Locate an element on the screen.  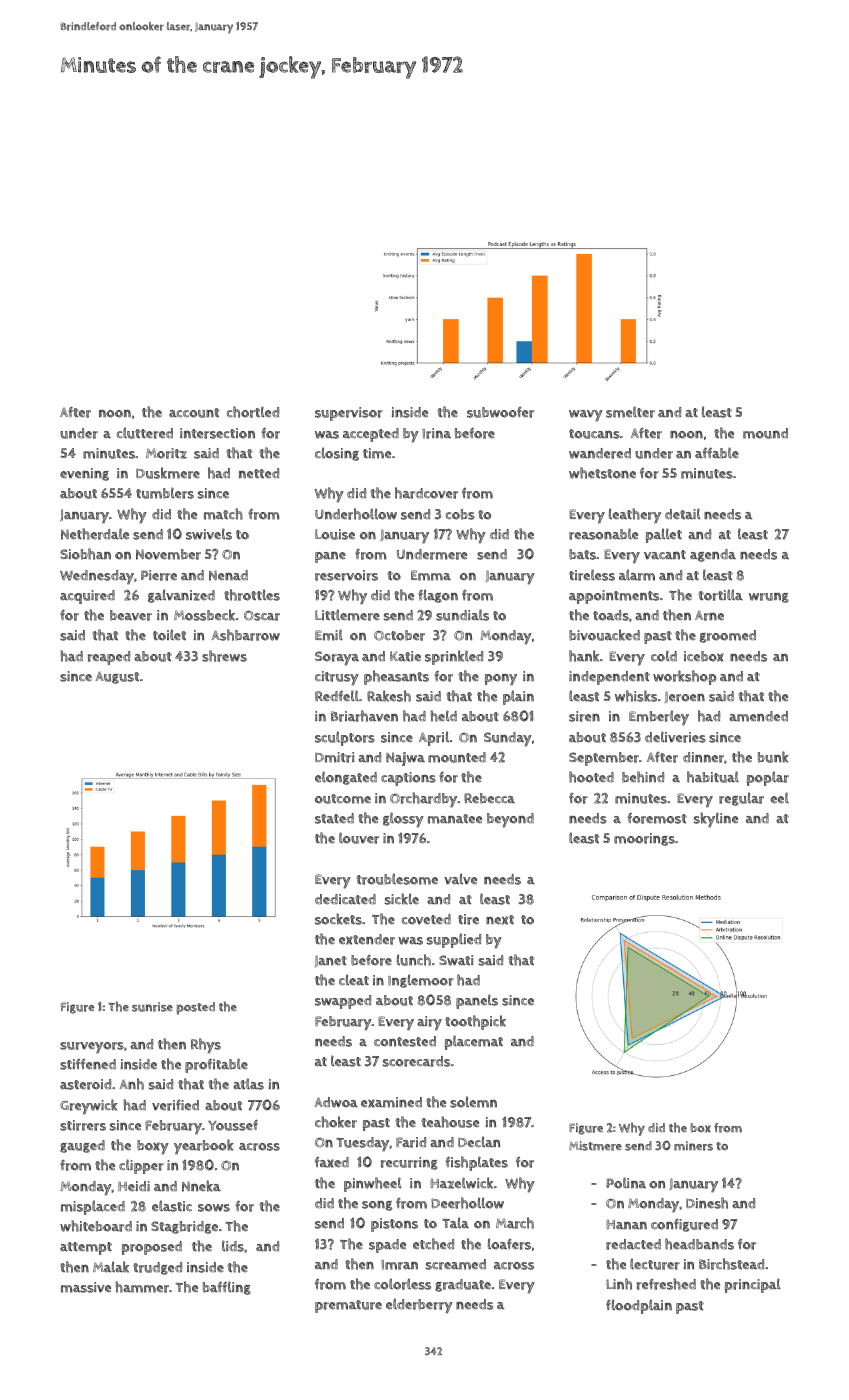
Imran is located at coordinates (399, 1265).
